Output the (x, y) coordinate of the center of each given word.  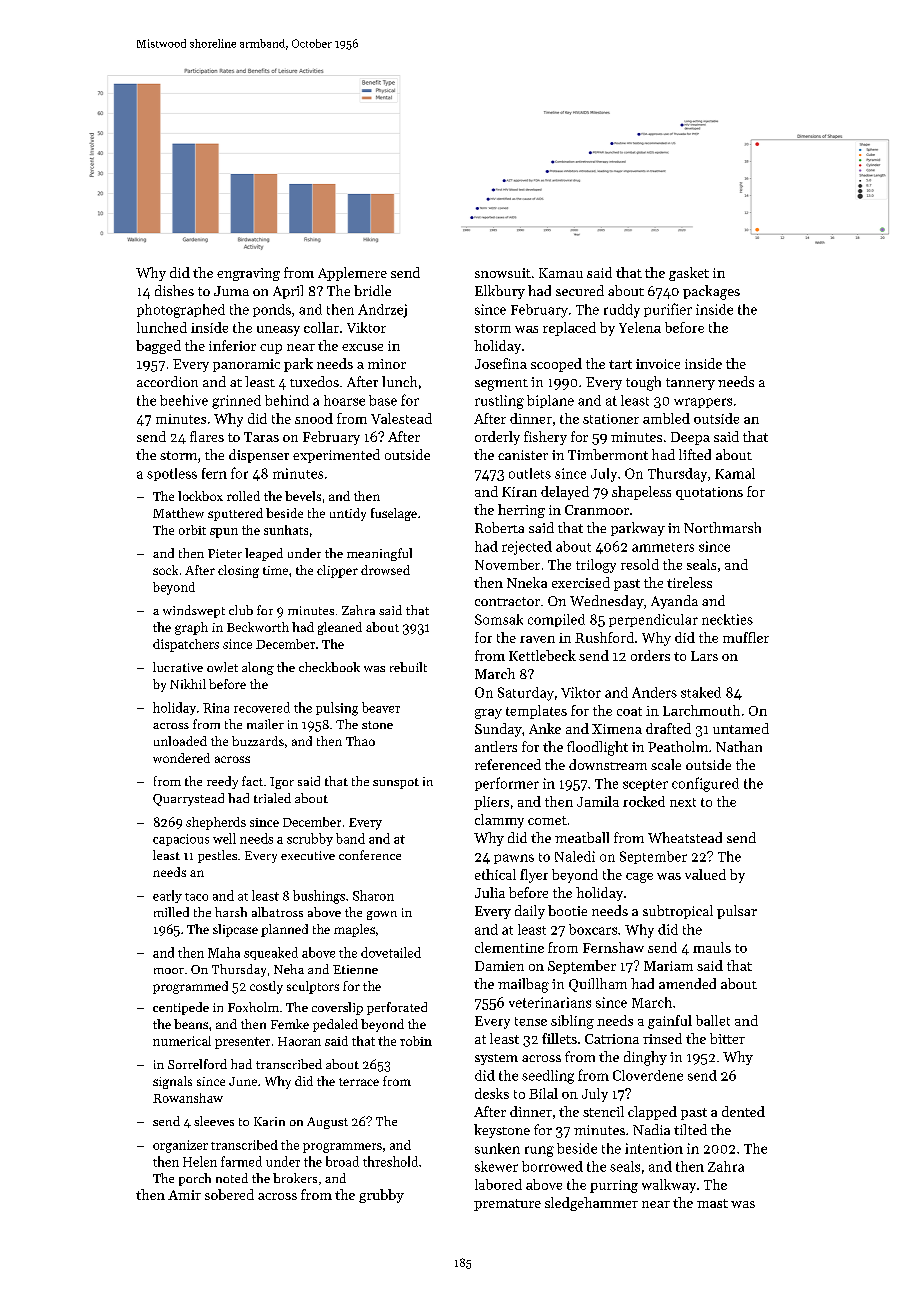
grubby (381, 1196)
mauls (712, 947)
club (241, 610)
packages (711, 292)
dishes (174, 290)
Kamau (561, 273)
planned (284, 930)
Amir (184, 1195)
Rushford (604, 637)
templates (536, 712)
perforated (397, 1008)
